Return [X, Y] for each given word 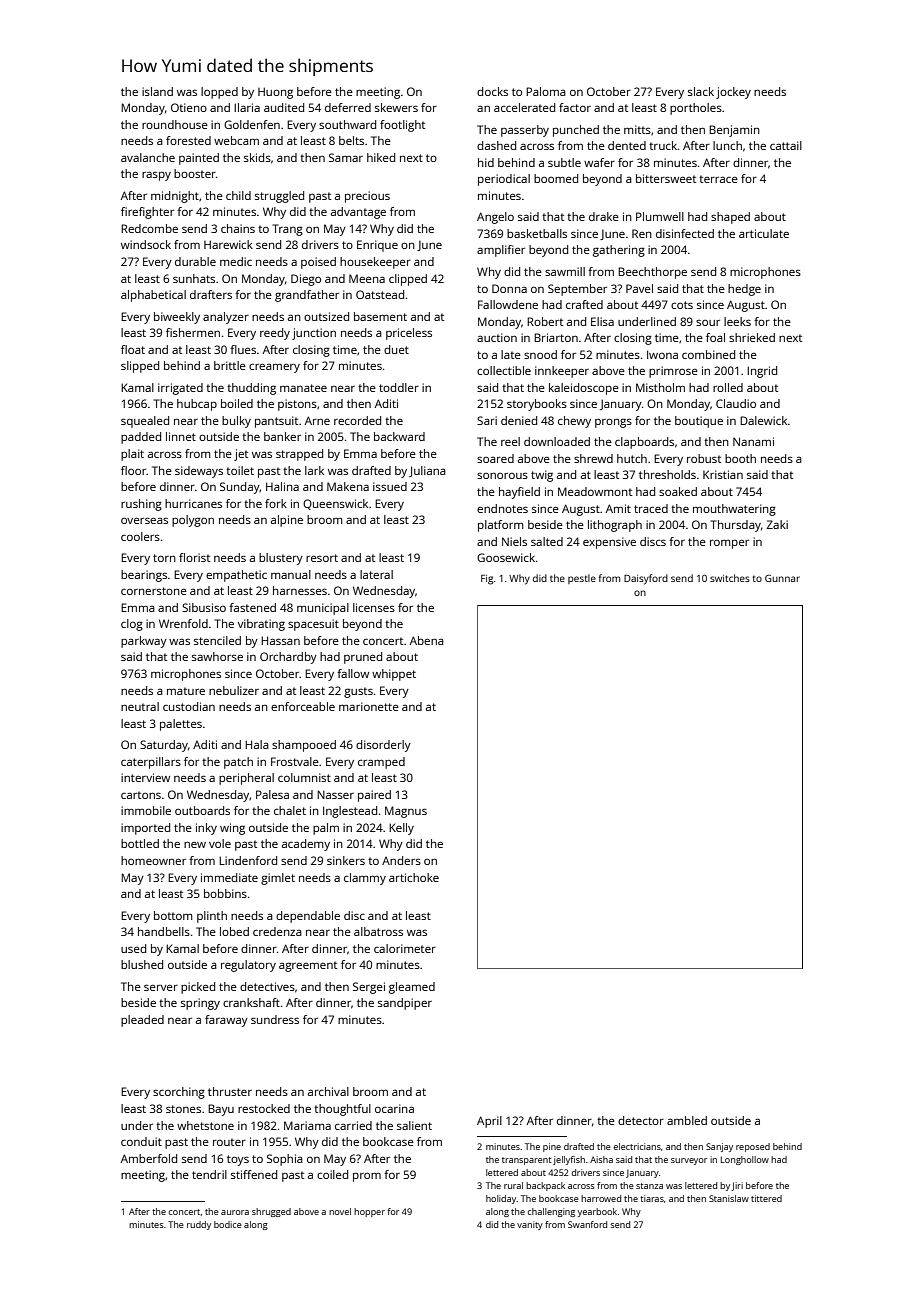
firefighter [147, 213]
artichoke [414, 877]
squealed [145, 422]
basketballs [537, 233]
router [229, 1142]
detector [641, 1120]
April [489, 1122]
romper [729, 544]
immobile [146, 810]
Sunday [240, 488]
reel [510, 441]
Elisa [602, 321]
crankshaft [251, 1002]
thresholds [667, 474]
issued [390, 486]
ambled [687, 1120]
